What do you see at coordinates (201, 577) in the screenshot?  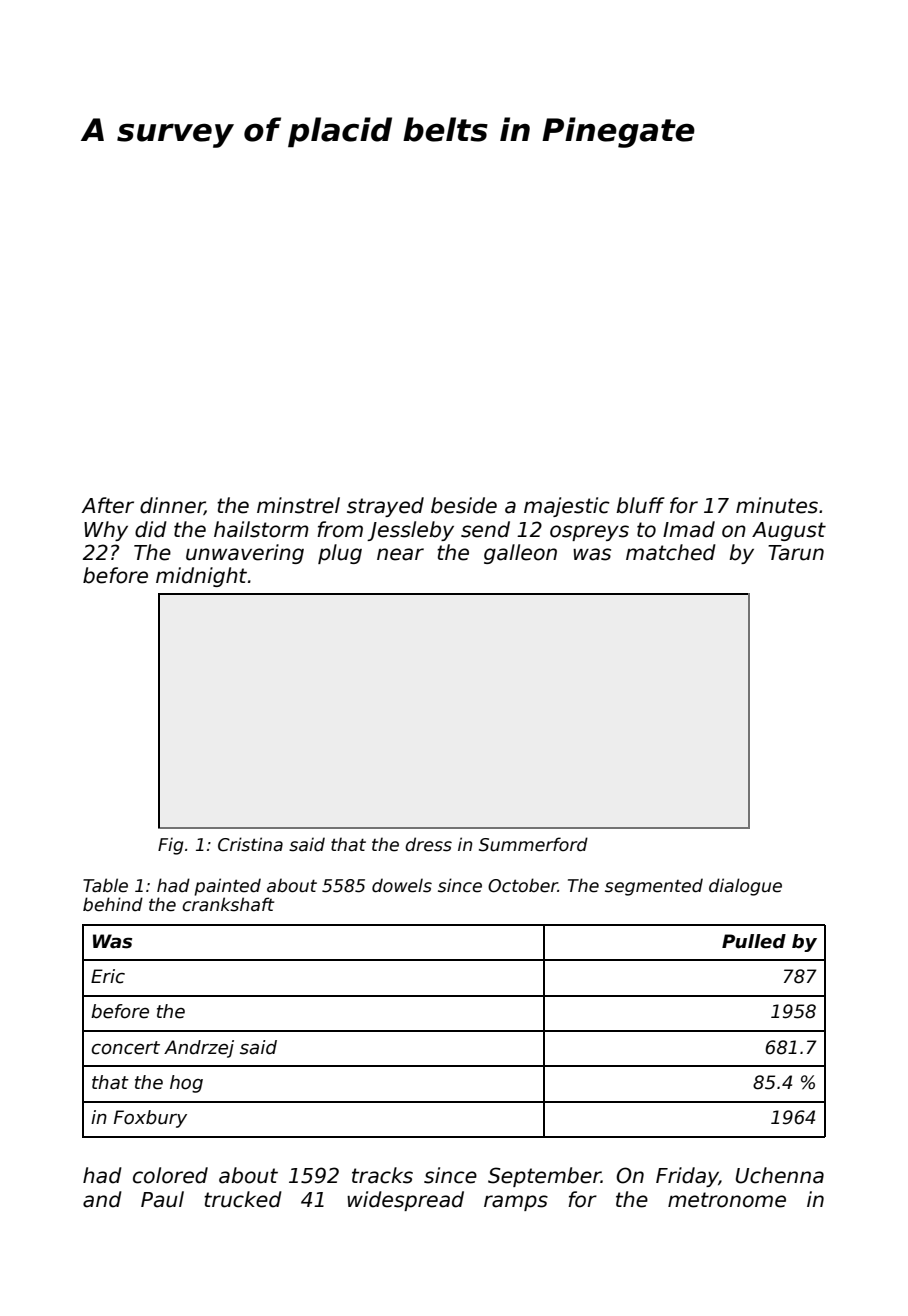 I see `midnight` at bounding box center [201, 577].
